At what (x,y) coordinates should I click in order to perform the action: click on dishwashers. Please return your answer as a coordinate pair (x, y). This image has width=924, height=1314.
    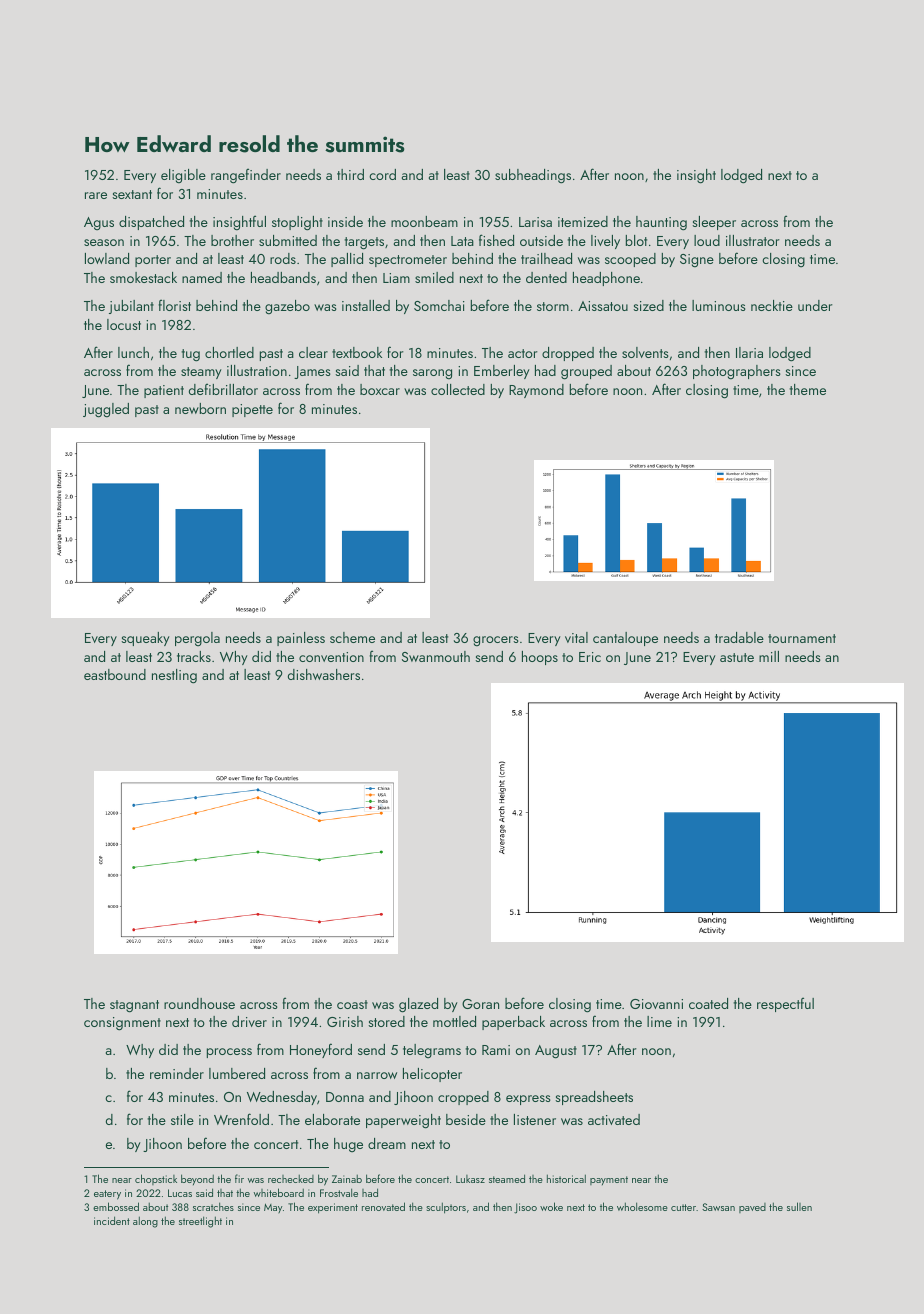
    Looking at the image, I should click on (324, 674).
